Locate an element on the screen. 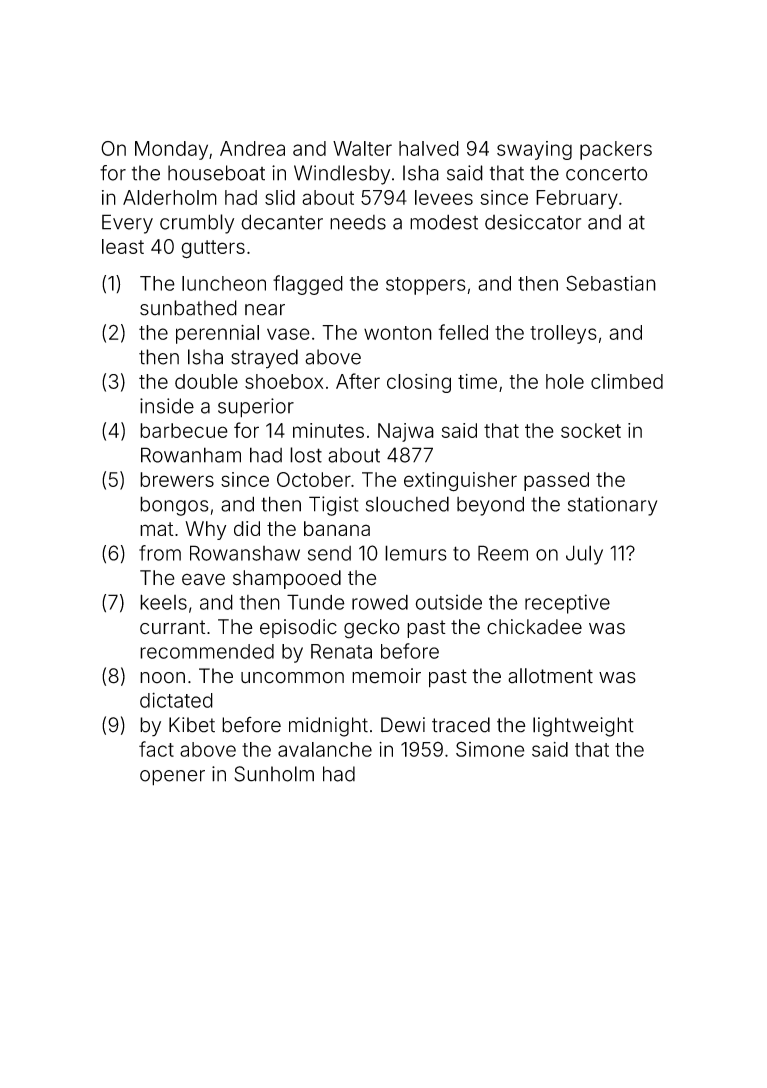 The image size is (767, 1088). noon is located at coordinates (162, 678).
